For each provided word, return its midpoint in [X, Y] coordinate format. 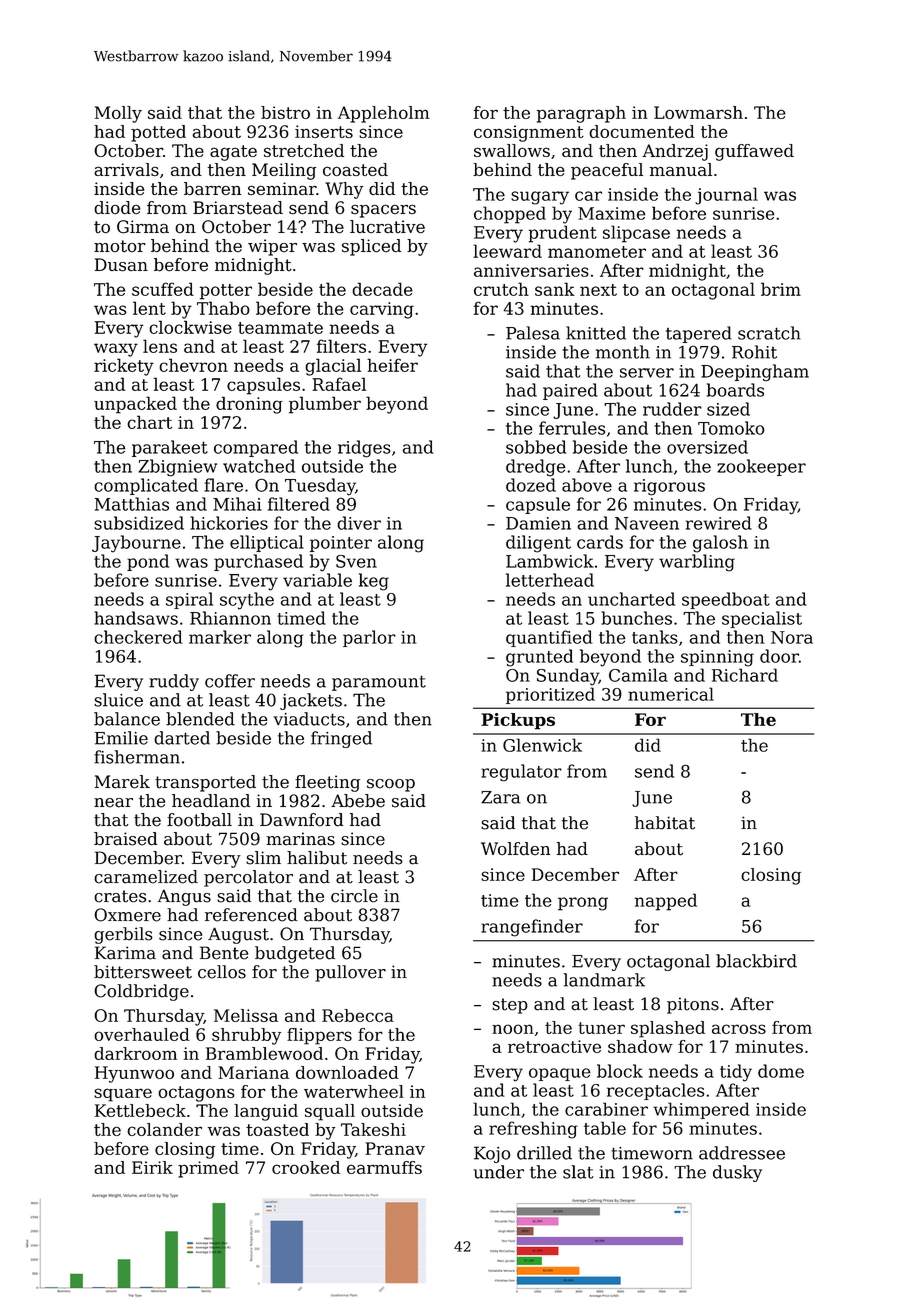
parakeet [170, 448]
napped [666, 902]
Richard [745, 675]
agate [233, 153]
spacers [383, 211]
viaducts [309, 719]
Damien [538, 523]
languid [266, 1112]
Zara [501, 797]
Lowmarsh [698, 112]
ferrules [572, 428]
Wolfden [515, 849]
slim [263, 858]
